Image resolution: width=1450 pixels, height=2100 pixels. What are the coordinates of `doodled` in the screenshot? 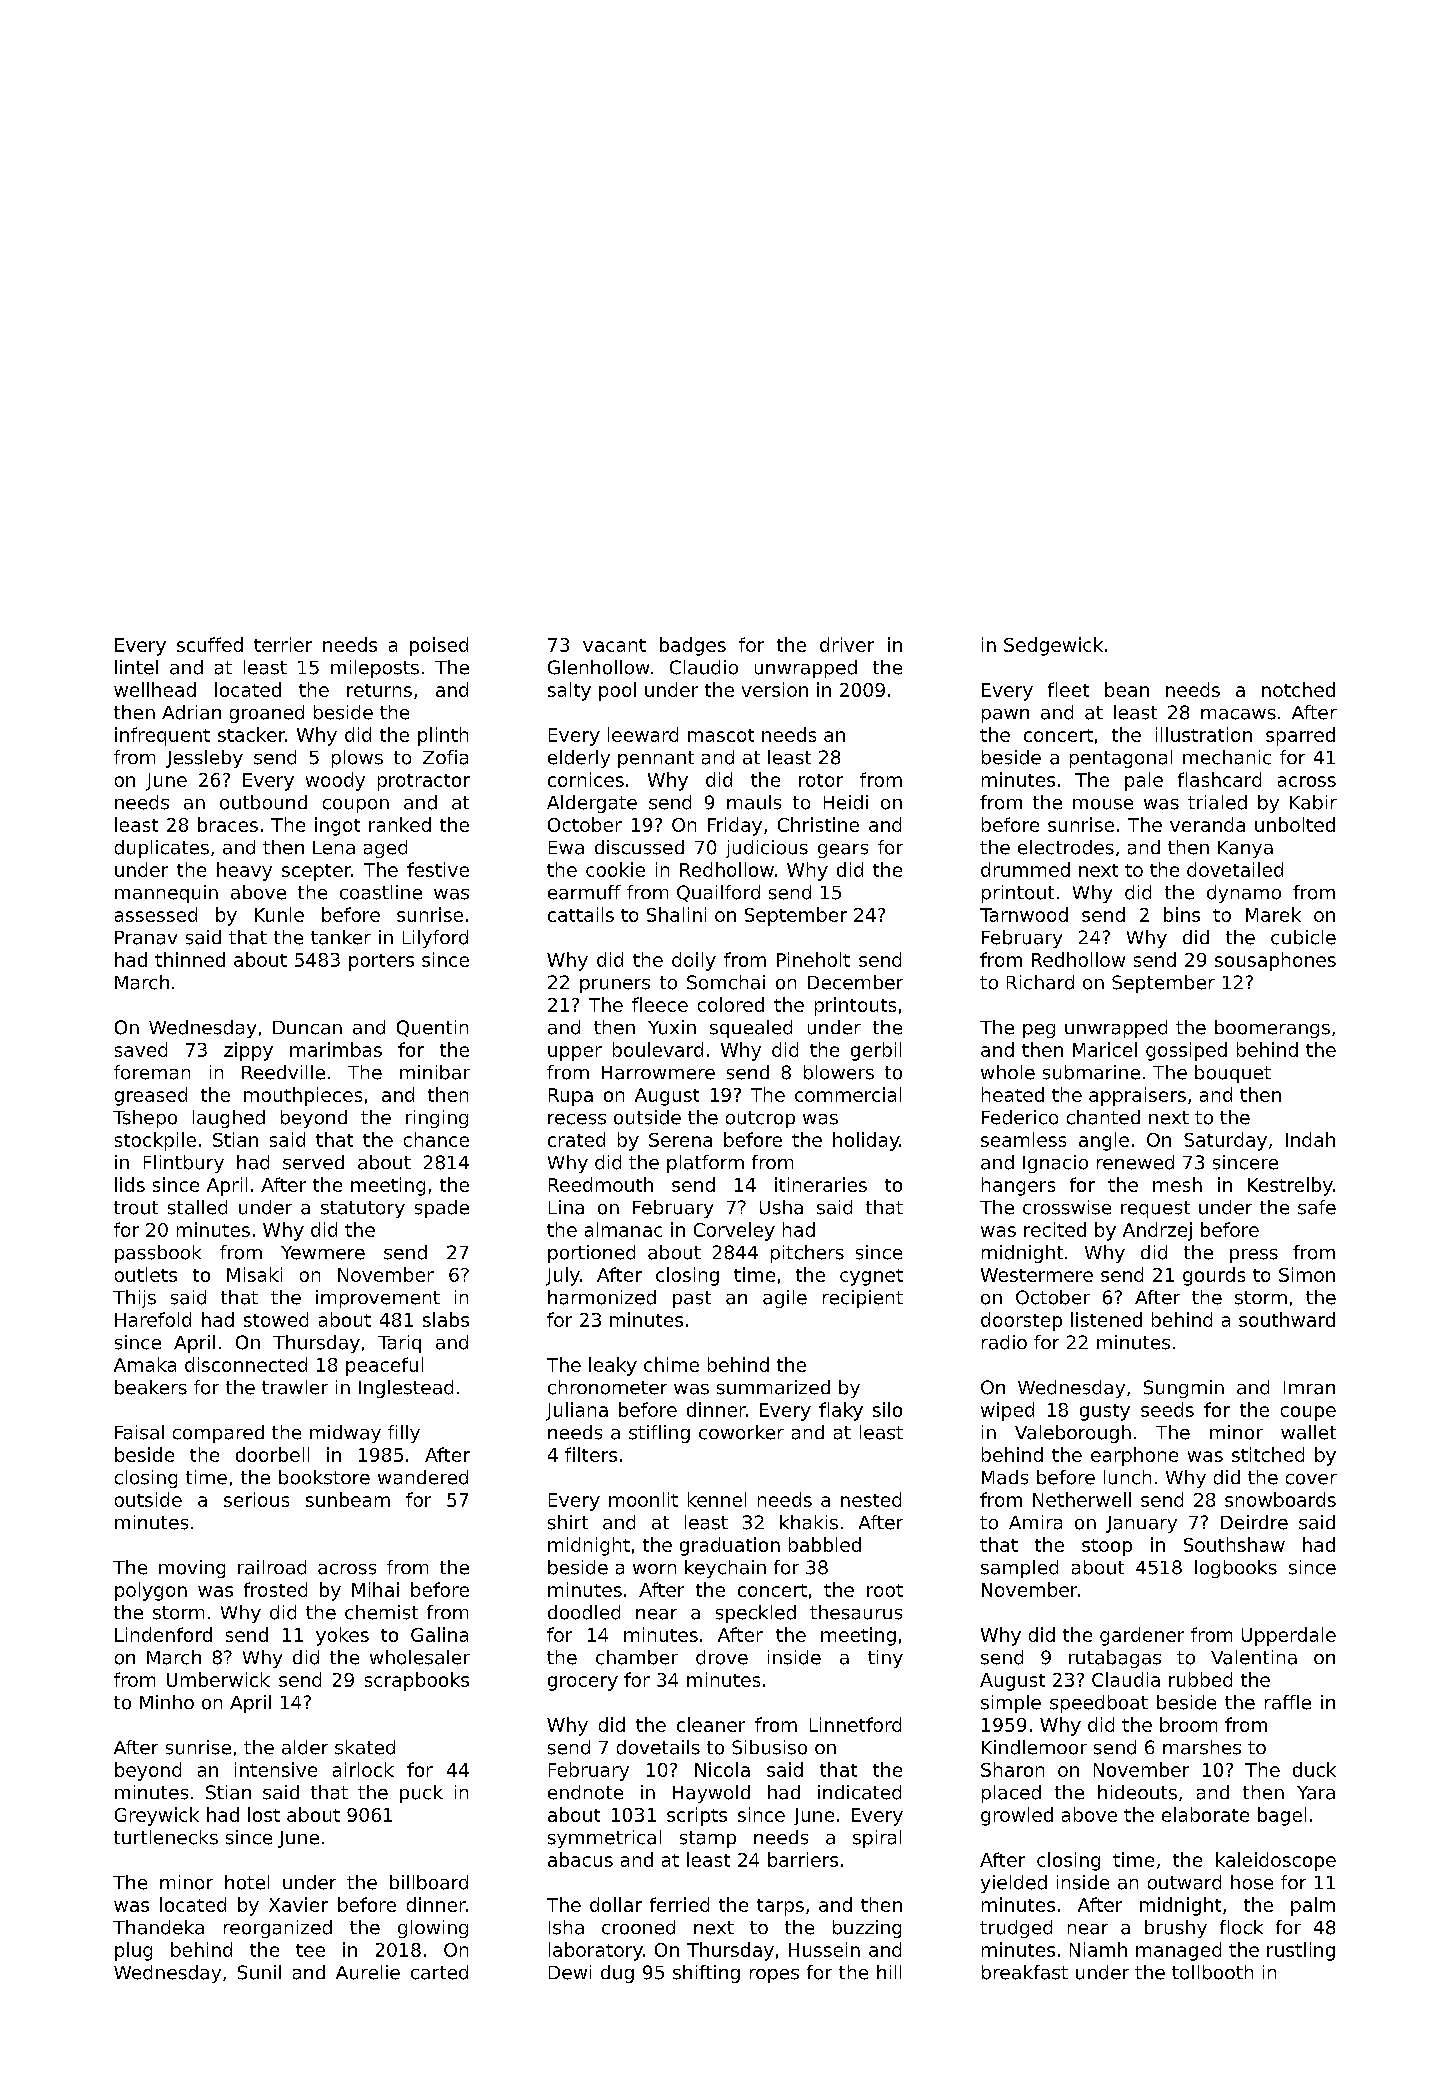 It's located at (584, 1612).
